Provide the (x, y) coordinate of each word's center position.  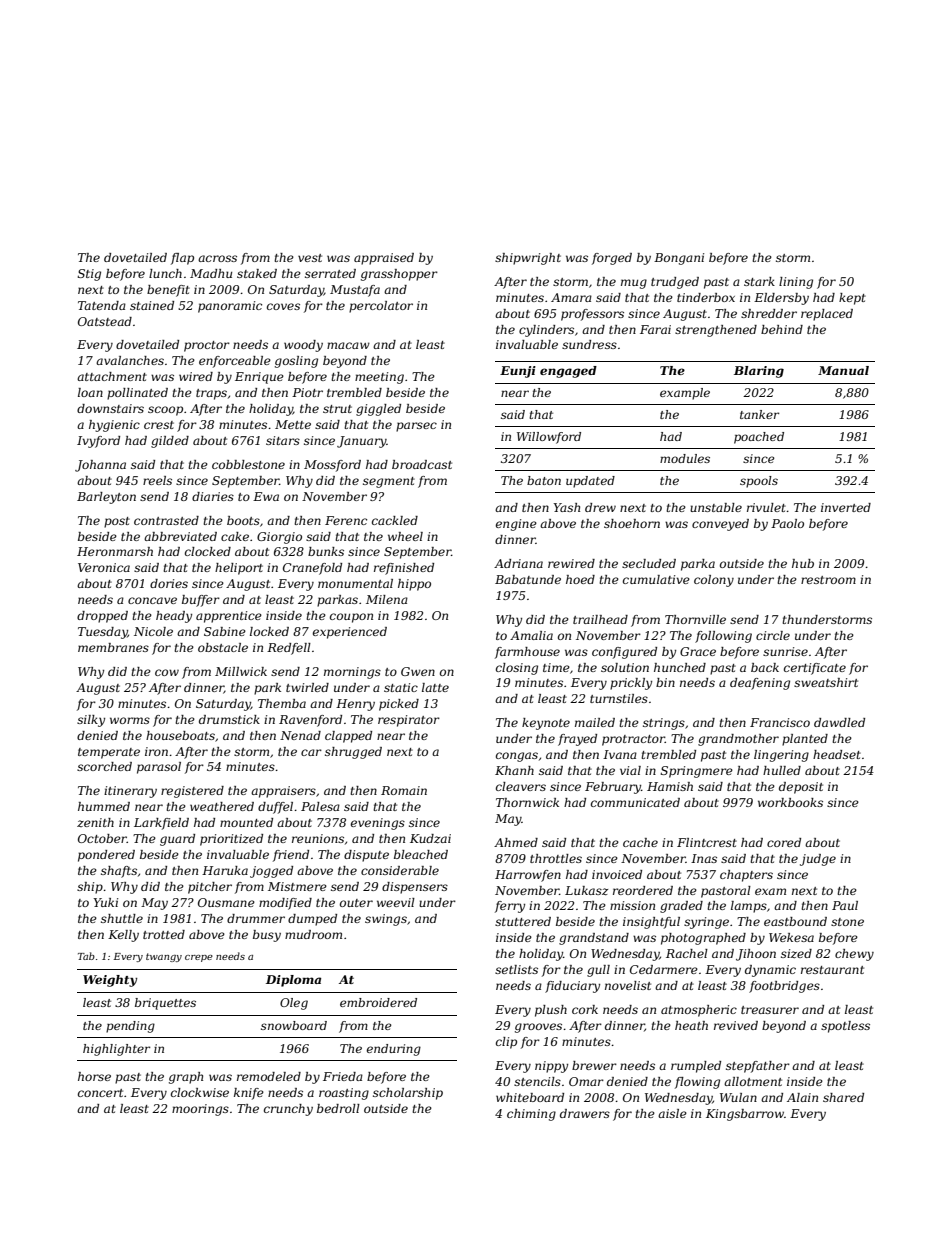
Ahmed (516, 842)
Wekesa (791, 937)
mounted (246, 822)
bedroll (338, 1108)
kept (852, 299)
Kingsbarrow (745, 1115)
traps (211, 394)
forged (612, 259)
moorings (200, 1110)
